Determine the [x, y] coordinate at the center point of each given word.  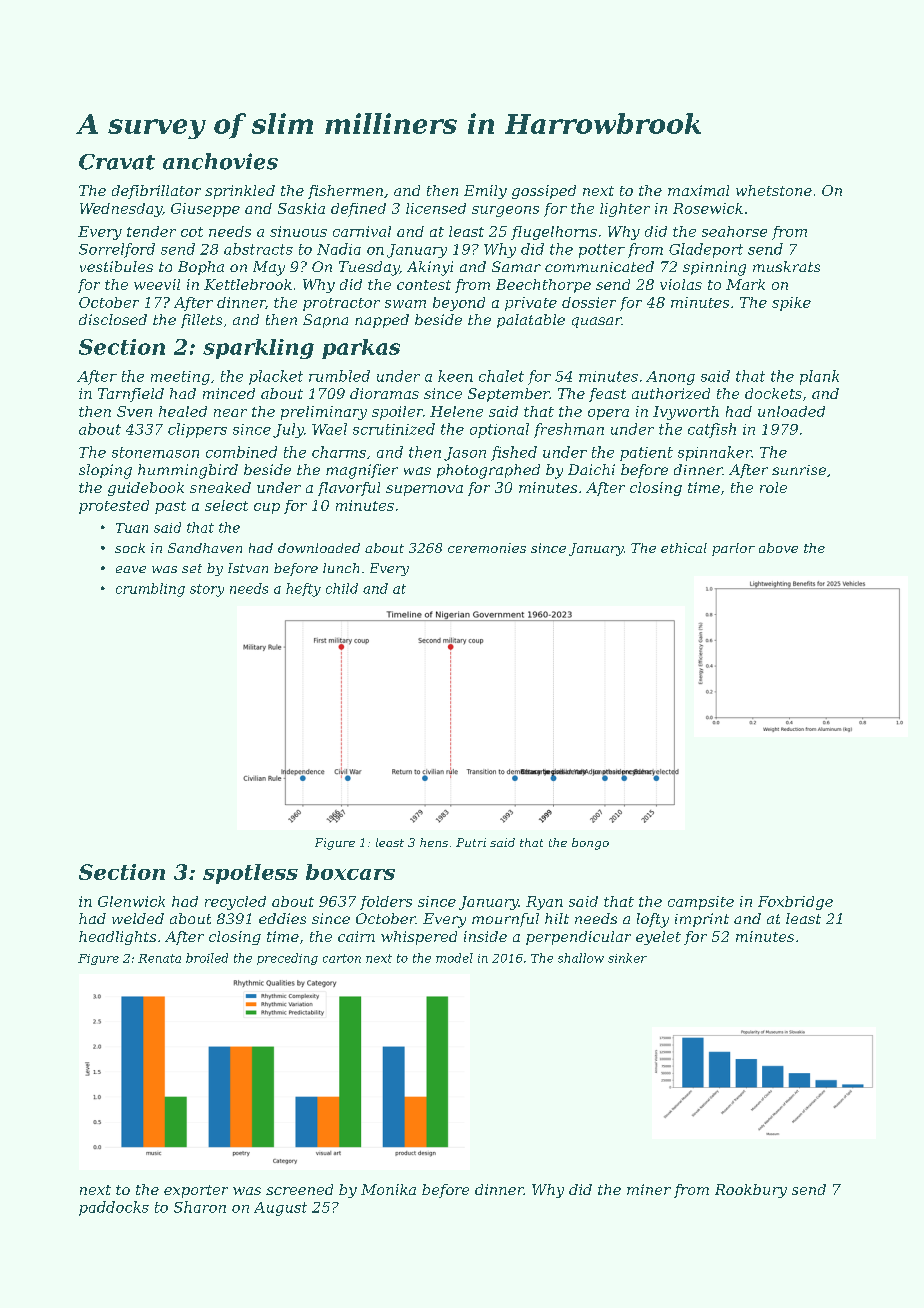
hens [434, 842]
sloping [105, 471]
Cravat [117, 162]
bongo [590, 844]
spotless [250, 874]
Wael [329, 429]
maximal [698, 190]
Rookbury [751, 1191]
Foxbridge [795, 903]
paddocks [114, 1208]
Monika [388, 1189]
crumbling [150, 590]
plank [819, 377]
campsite [701, 903]
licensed [436, 208]
